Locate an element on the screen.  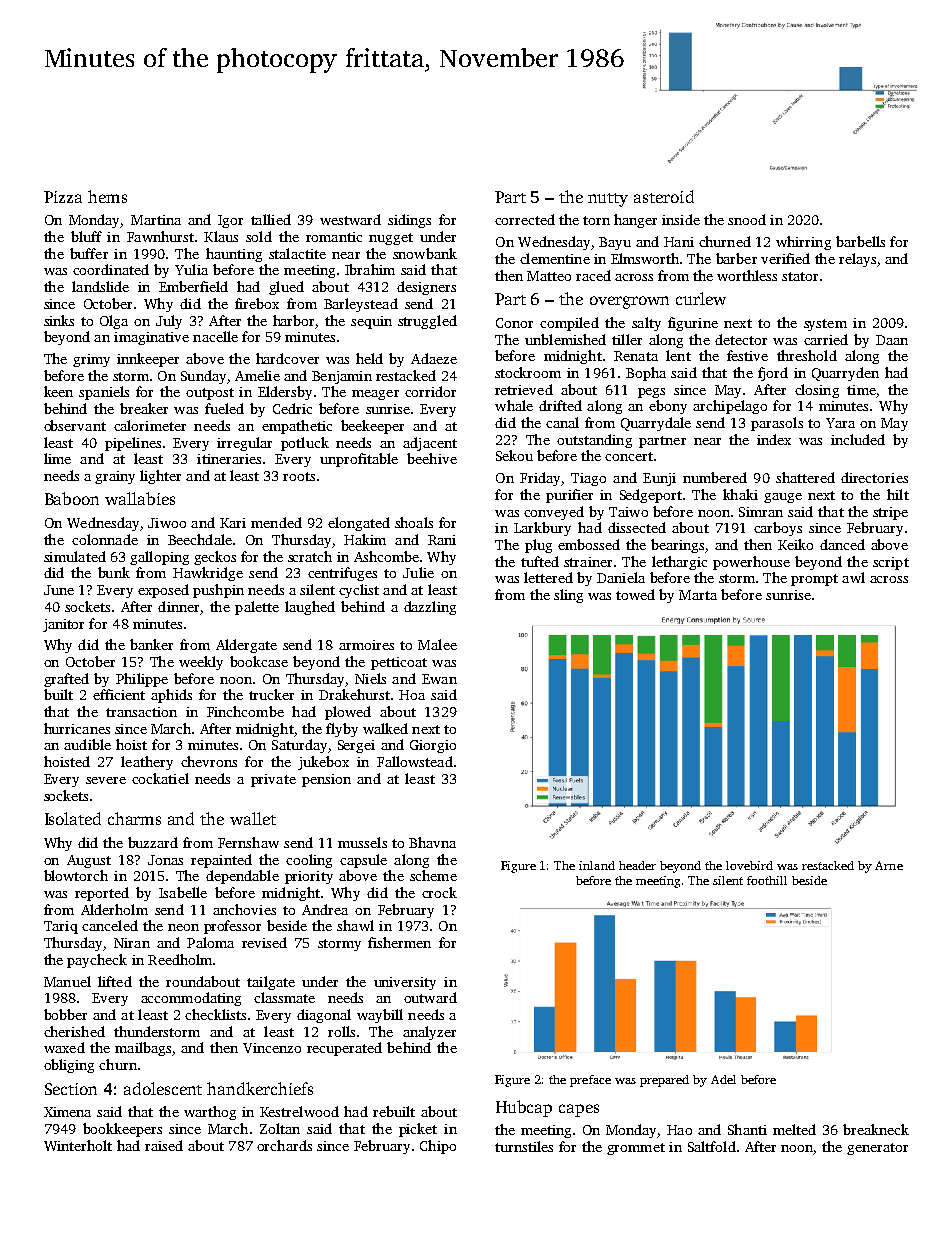
private is located at coordinates (273, 780).
